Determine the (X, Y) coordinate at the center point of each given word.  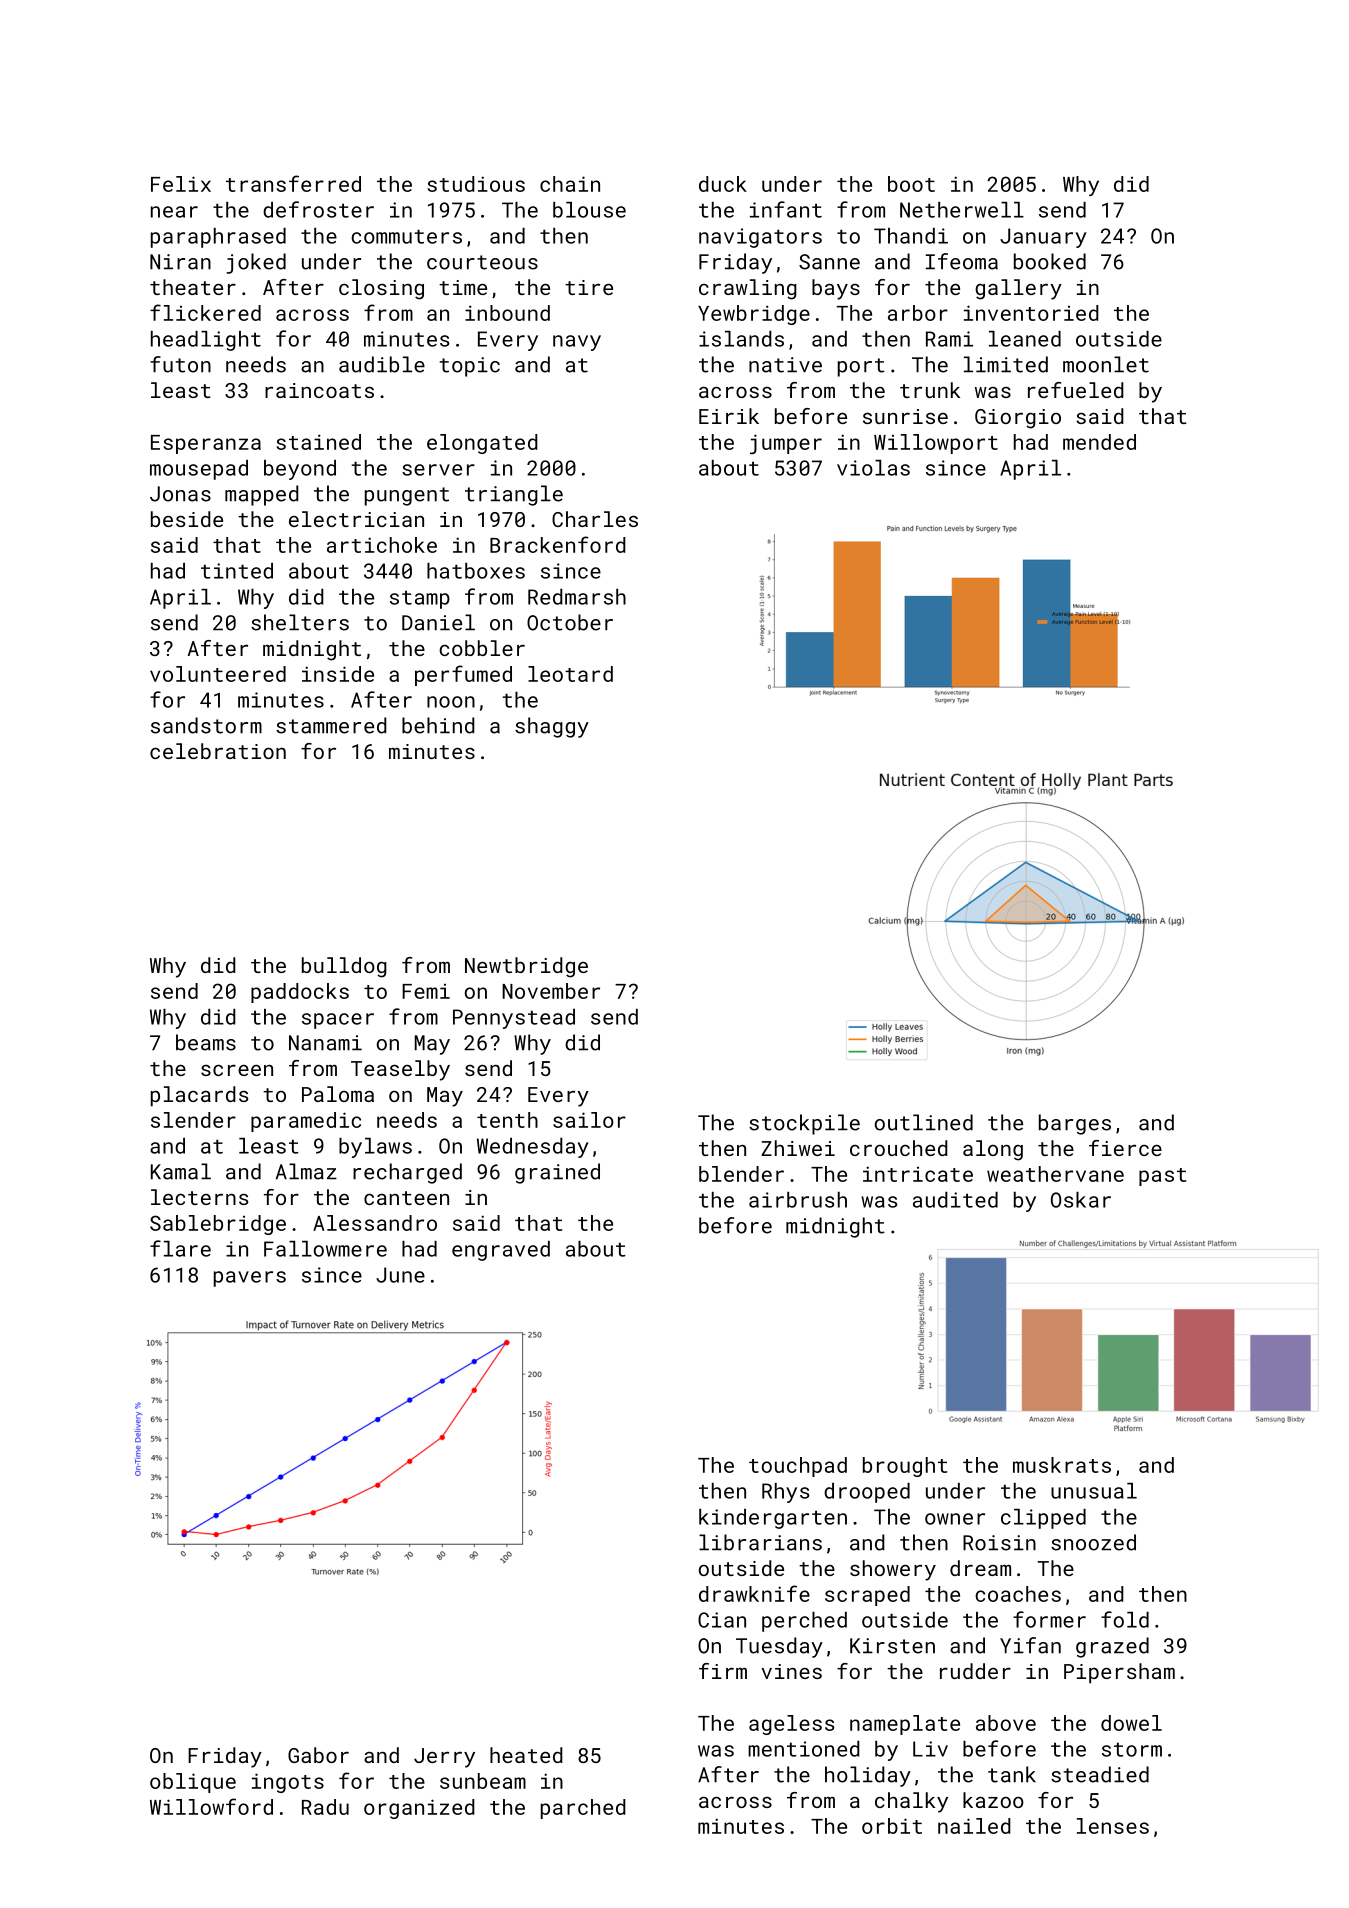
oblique (193, 1783)
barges (1075, 1124)
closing (381, 289)
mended (1099, 442)
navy (577, 343)
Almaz (306, 1171)
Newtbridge (526, 967)
